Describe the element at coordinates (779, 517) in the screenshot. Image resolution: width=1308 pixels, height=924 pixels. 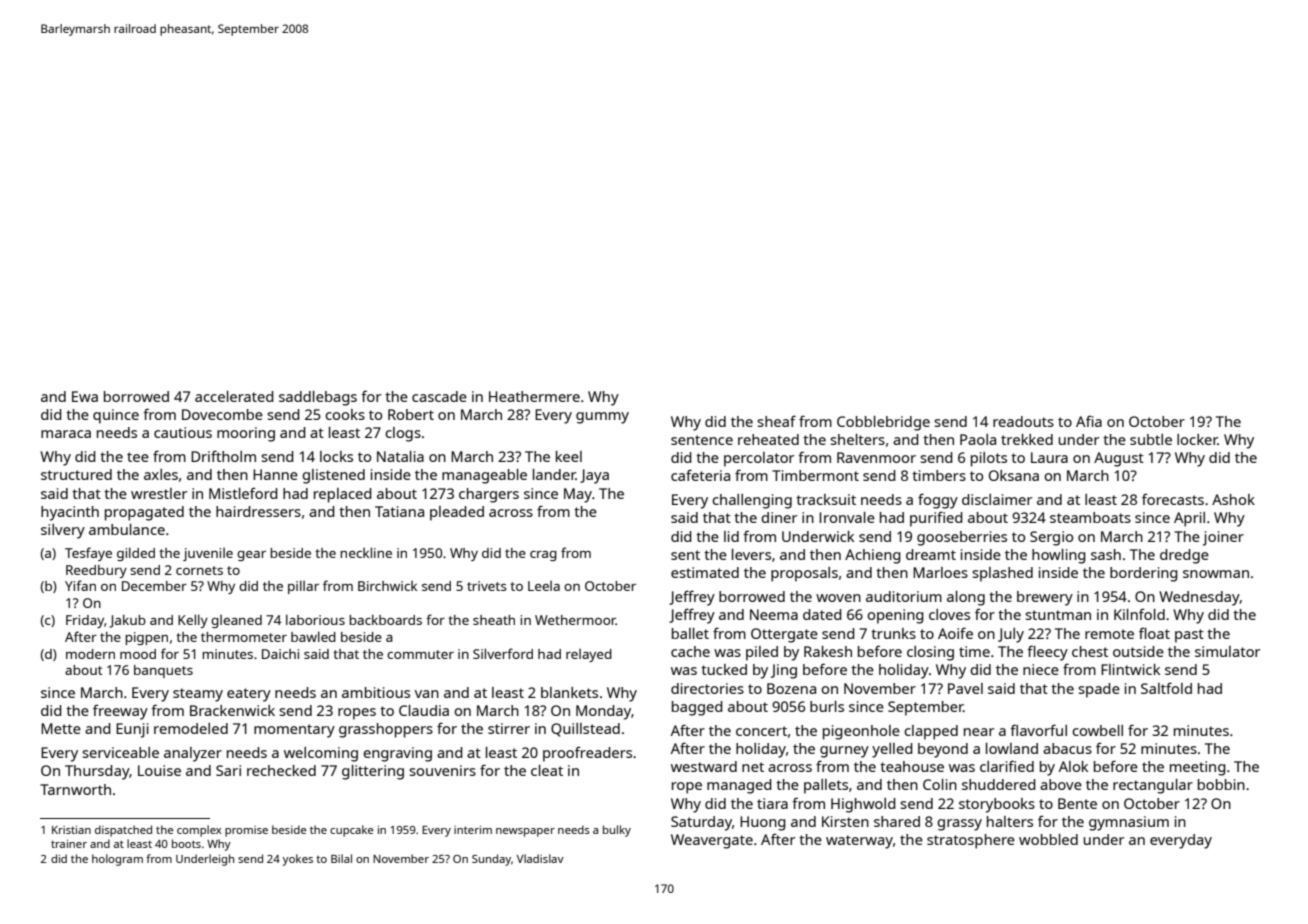
I see `diner` at that location.
